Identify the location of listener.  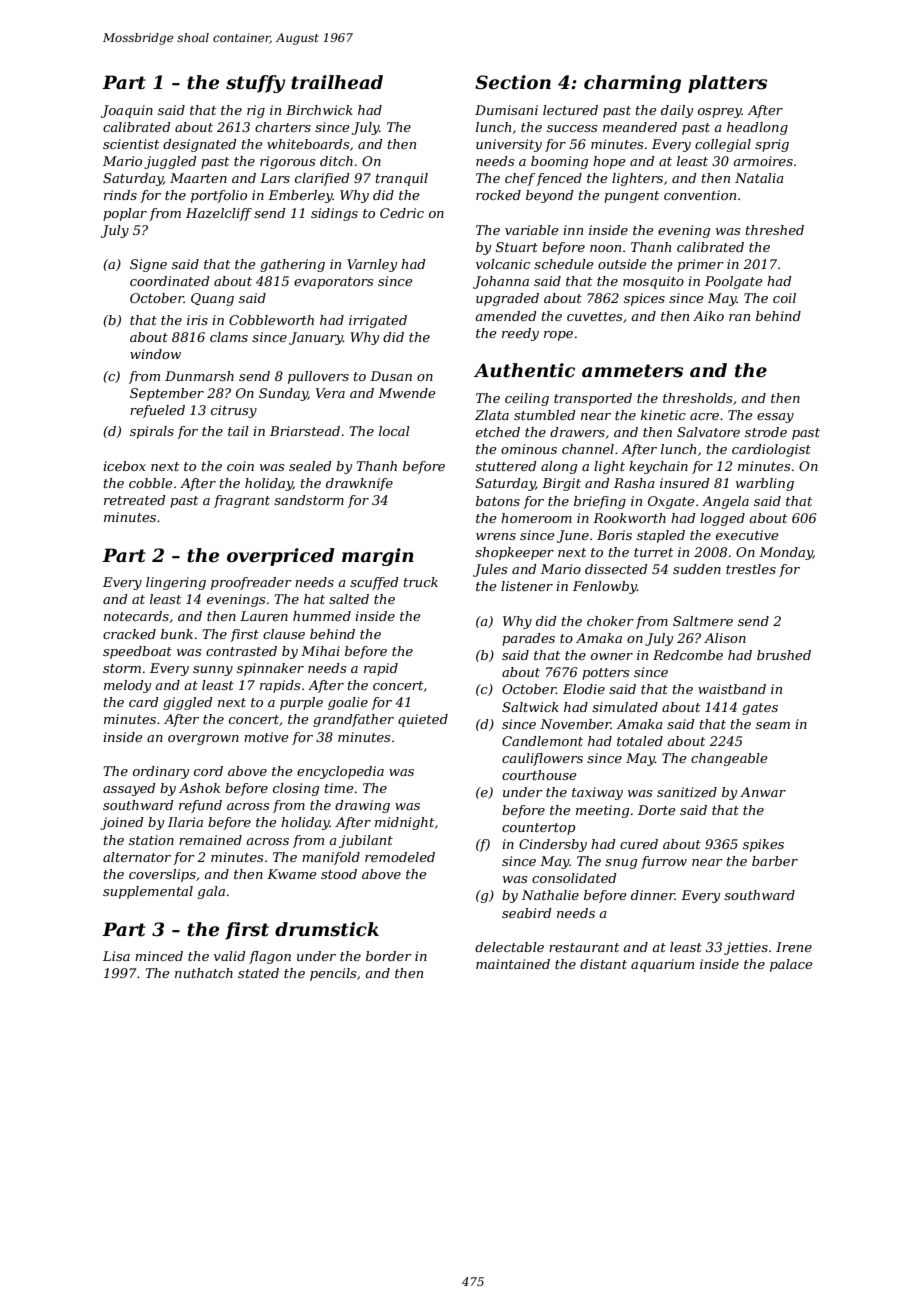
(527, 586).
